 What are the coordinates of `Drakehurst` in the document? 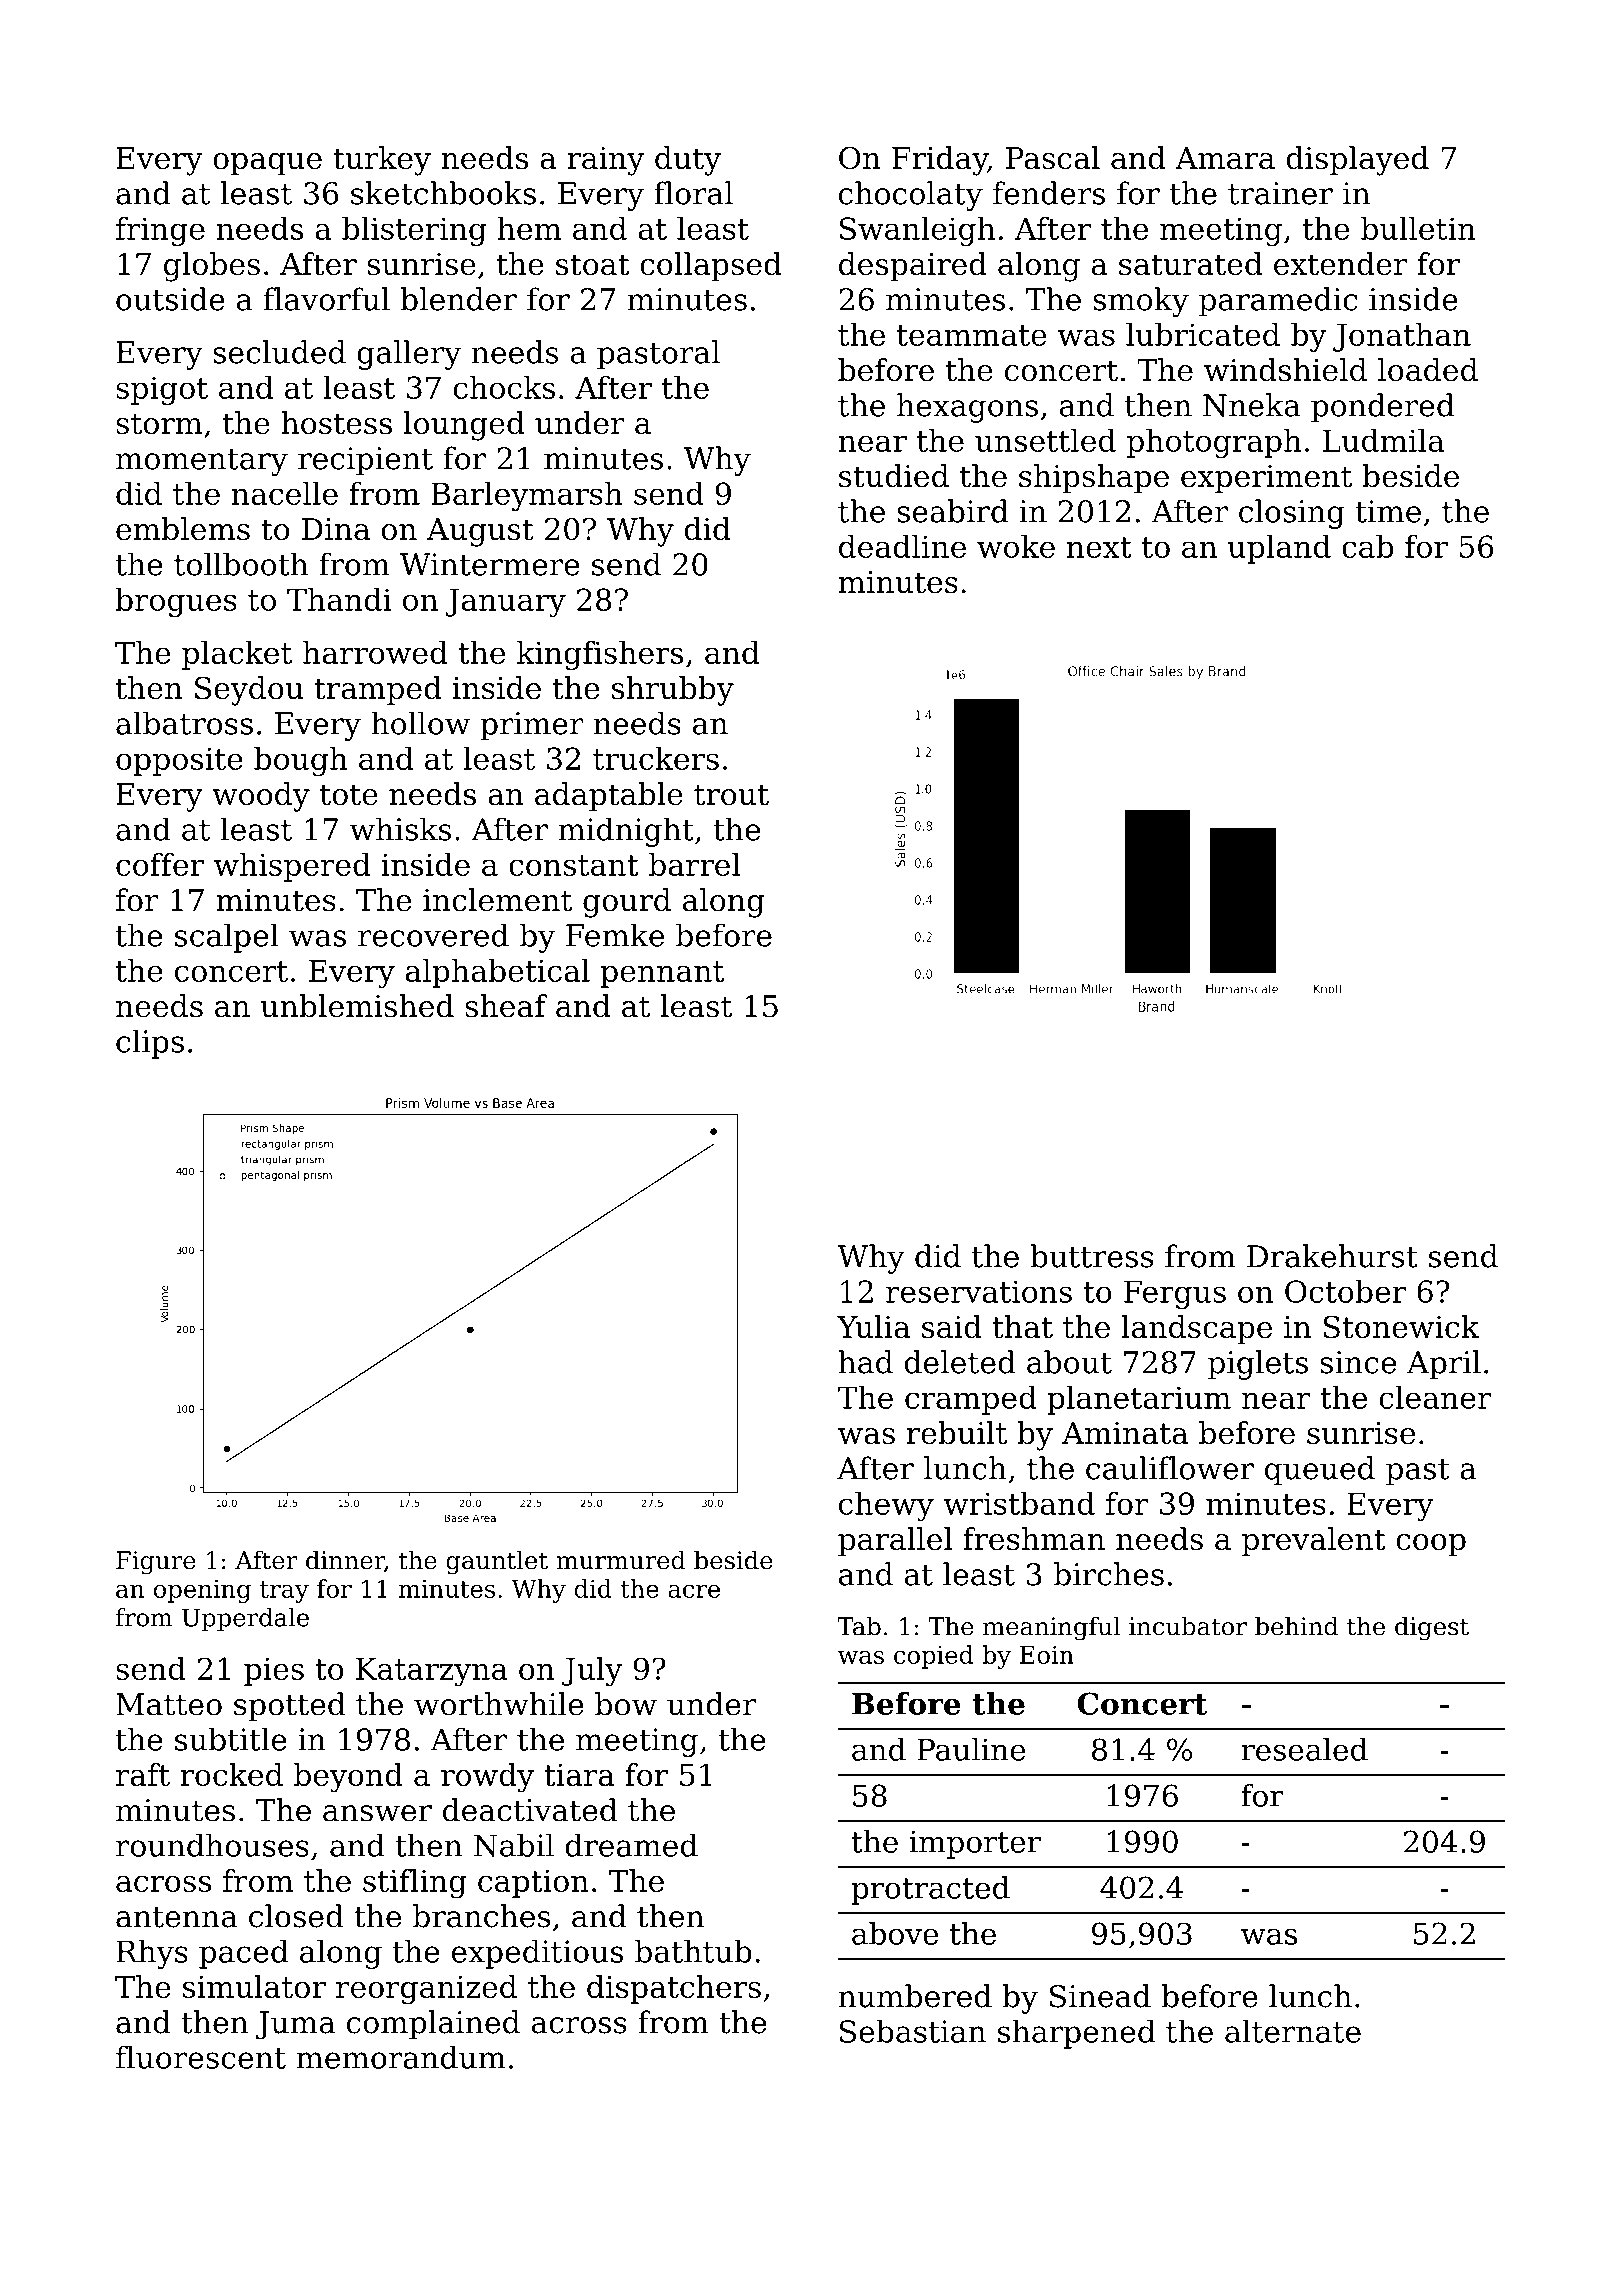 It's located at (1332, 1256).
